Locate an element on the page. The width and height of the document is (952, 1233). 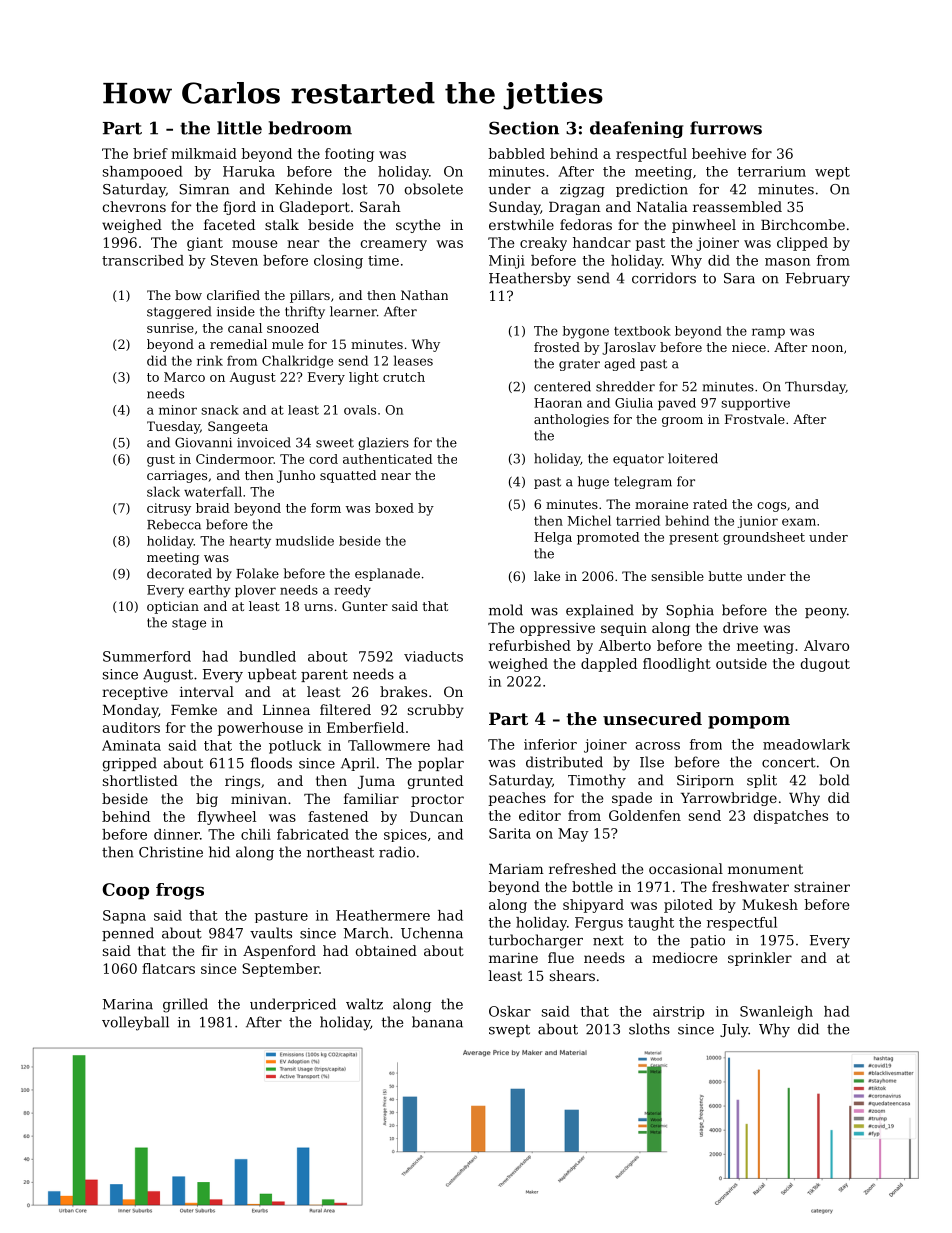
noon is located at coordinates (827, 348).
